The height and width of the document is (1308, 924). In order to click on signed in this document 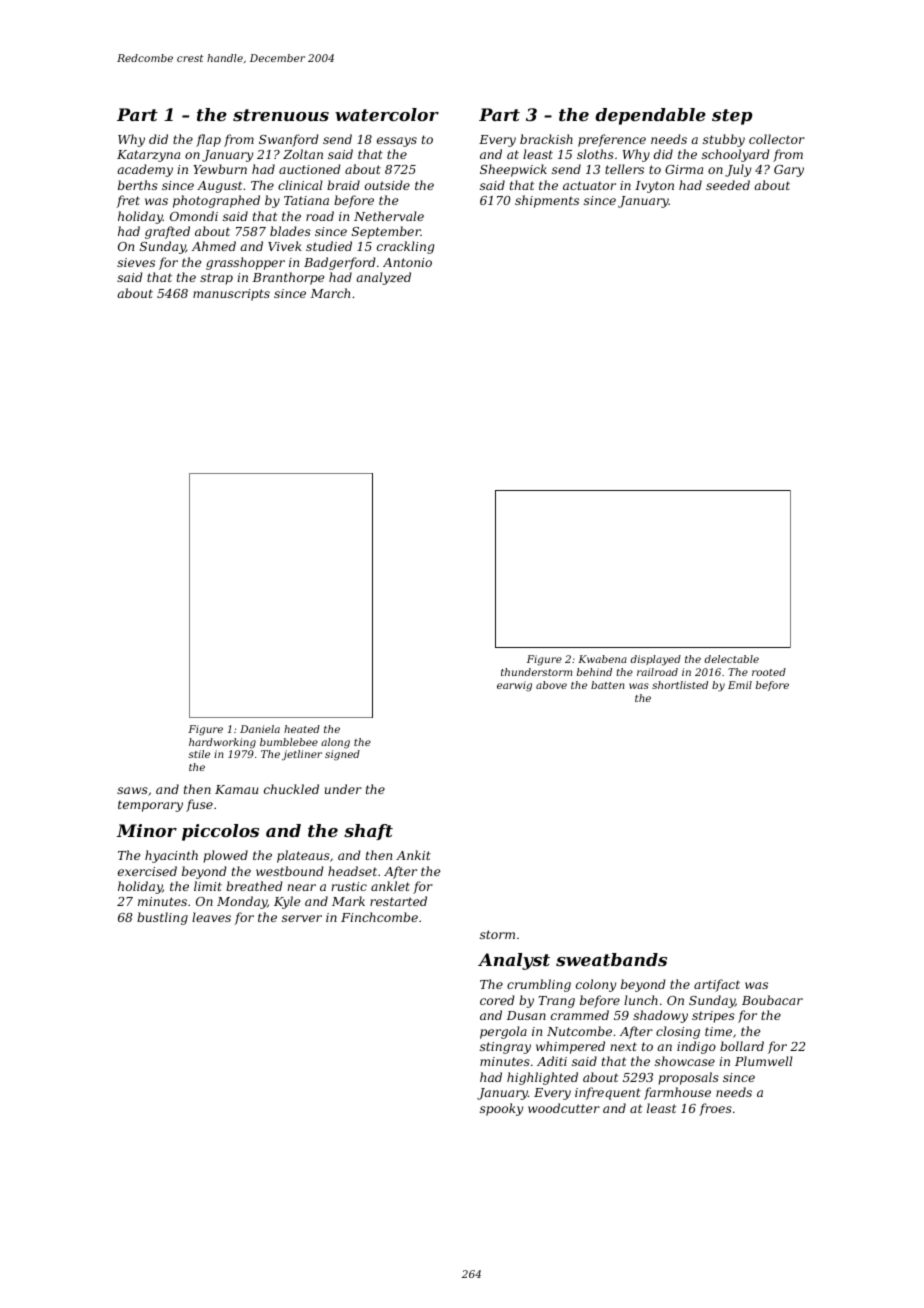, I will do `click(342, 755)`.
